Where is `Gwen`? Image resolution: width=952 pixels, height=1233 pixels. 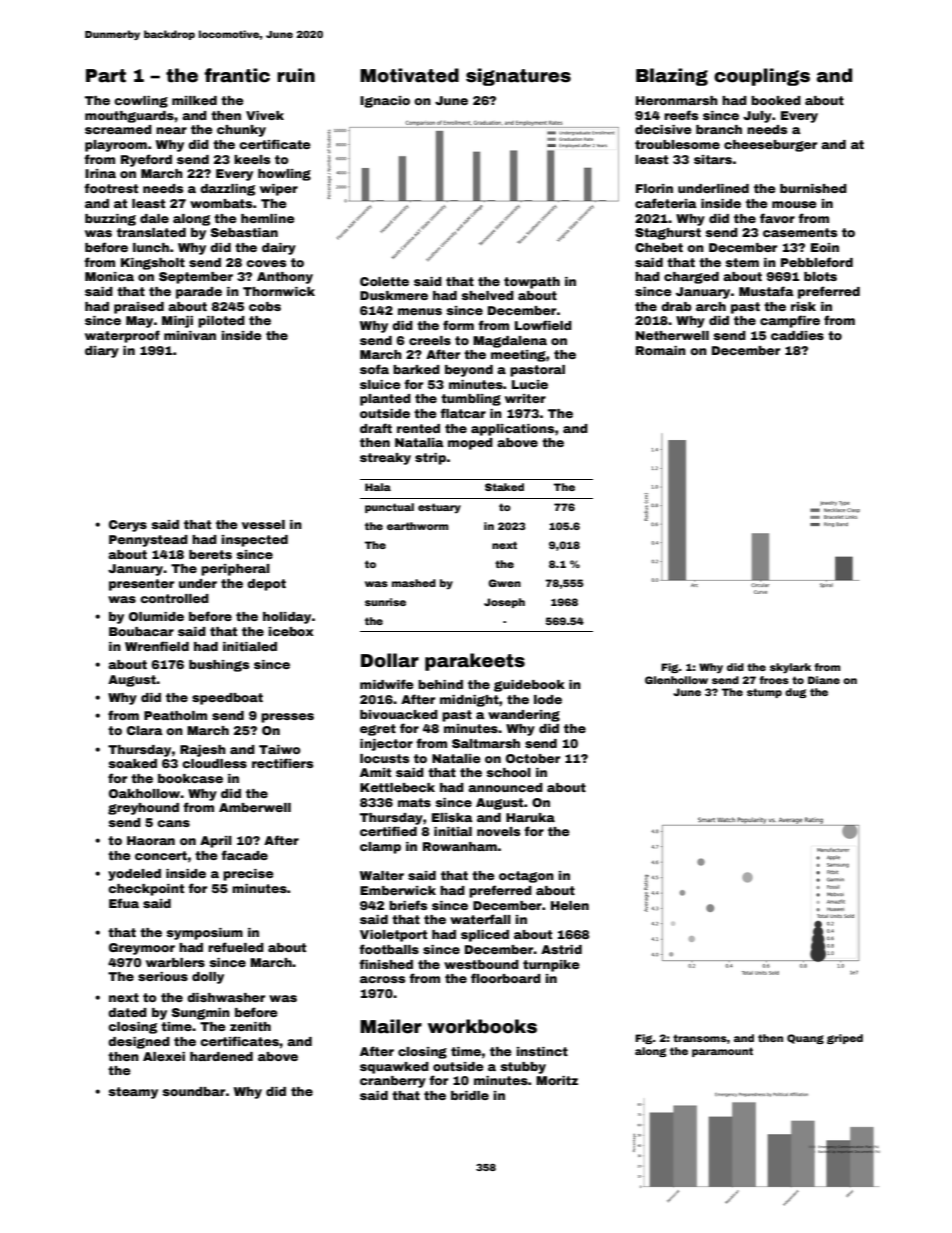
Gwen is located at coordinates (504, 583).
